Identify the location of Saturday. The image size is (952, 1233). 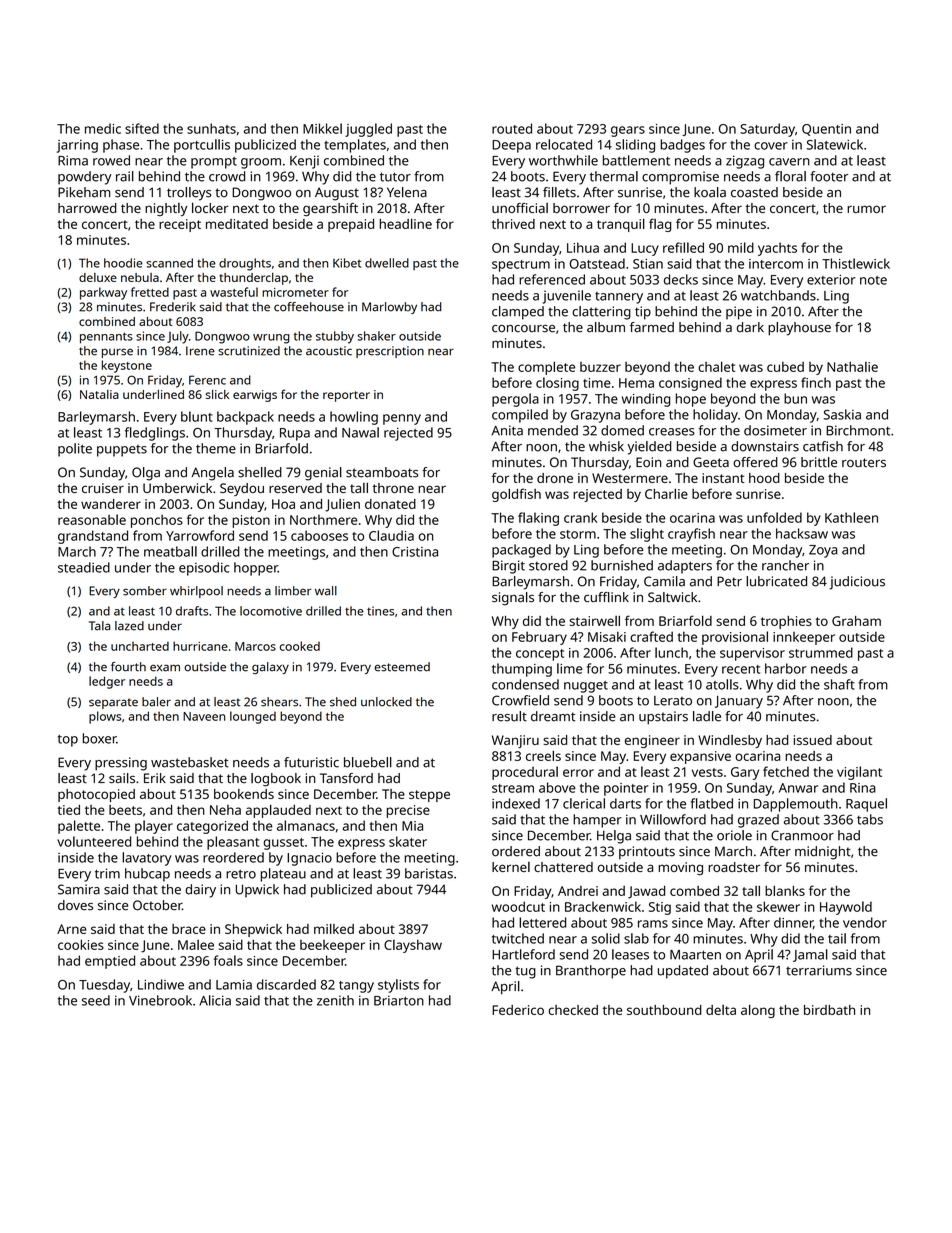
(767, 130).
